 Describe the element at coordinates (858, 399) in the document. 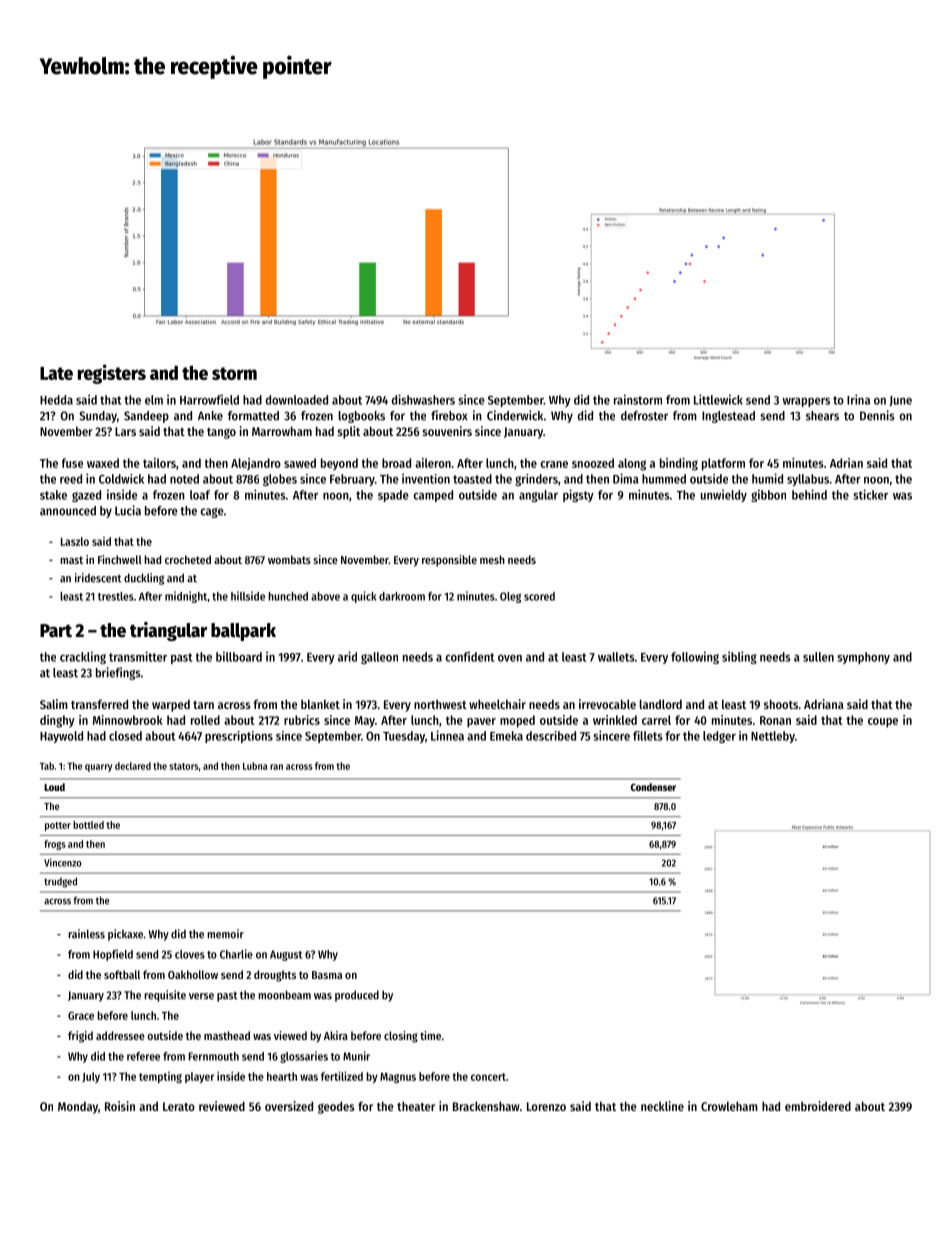

I see `Irina` at that location.
